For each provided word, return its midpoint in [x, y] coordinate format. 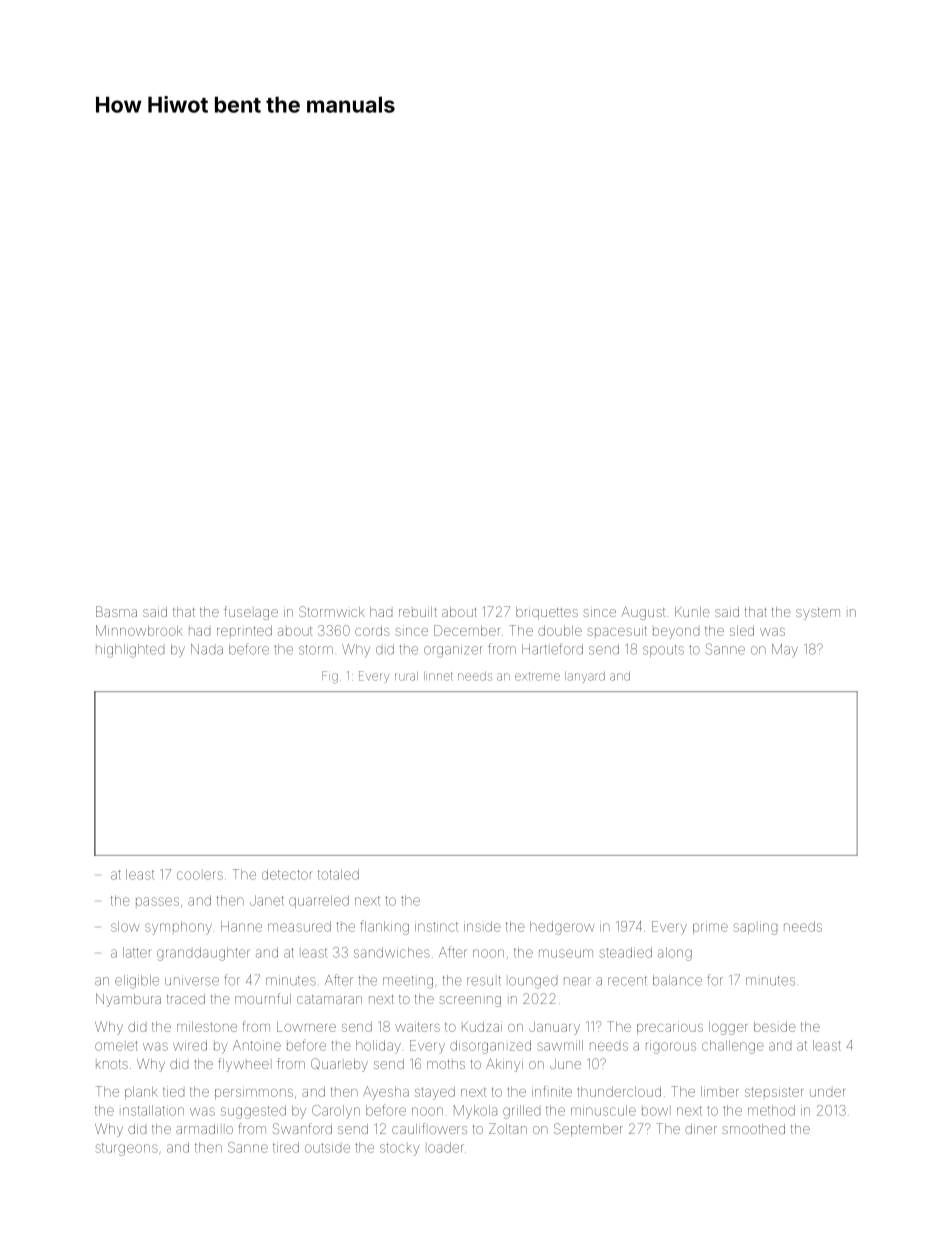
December [467, 630]
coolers [200, 875]
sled [742, 631]
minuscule [603, 1110]
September [588, 1130]
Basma [116, 611]
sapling [755, 928]
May [785, 650]
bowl [655, 1111]
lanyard [585, 677]
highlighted [130, 651]
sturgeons [127, 1149]
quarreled [319, 901]
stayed [435, 1093]
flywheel [243, 1065]
